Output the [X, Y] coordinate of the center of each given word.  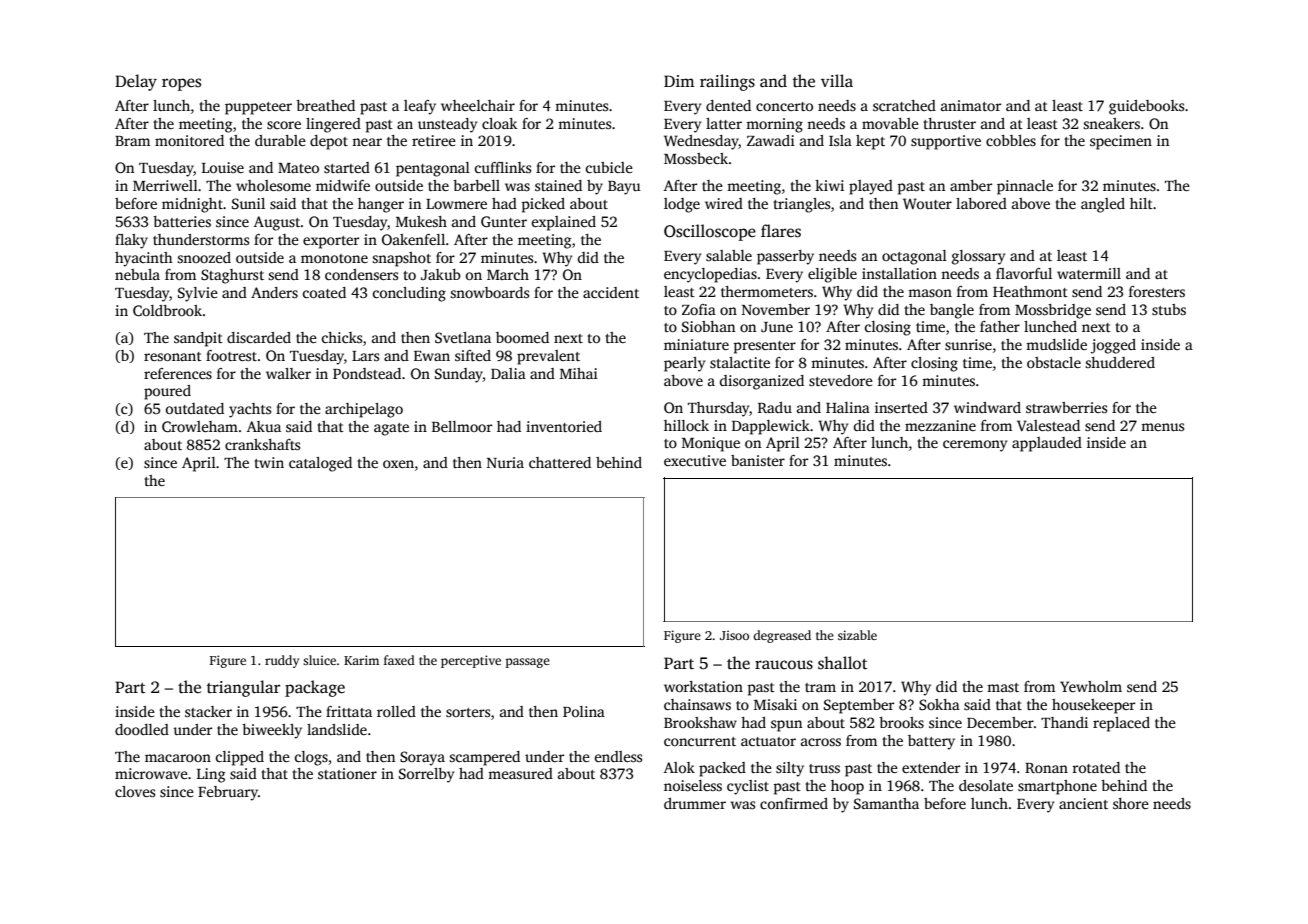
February [228, 793]
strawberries [1066, 407]
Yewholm [1091, 686]
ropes [181, 84]
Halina [848, 407]
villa [837, 80]
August [277, 223]
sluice [319, 660]
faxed [399, 660]
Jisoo [734, 635]
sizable [857, 635]
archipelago [364, 410]
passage [528, 663]
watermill [1089, 273]
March [508, 274]
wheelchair [478, 105]
